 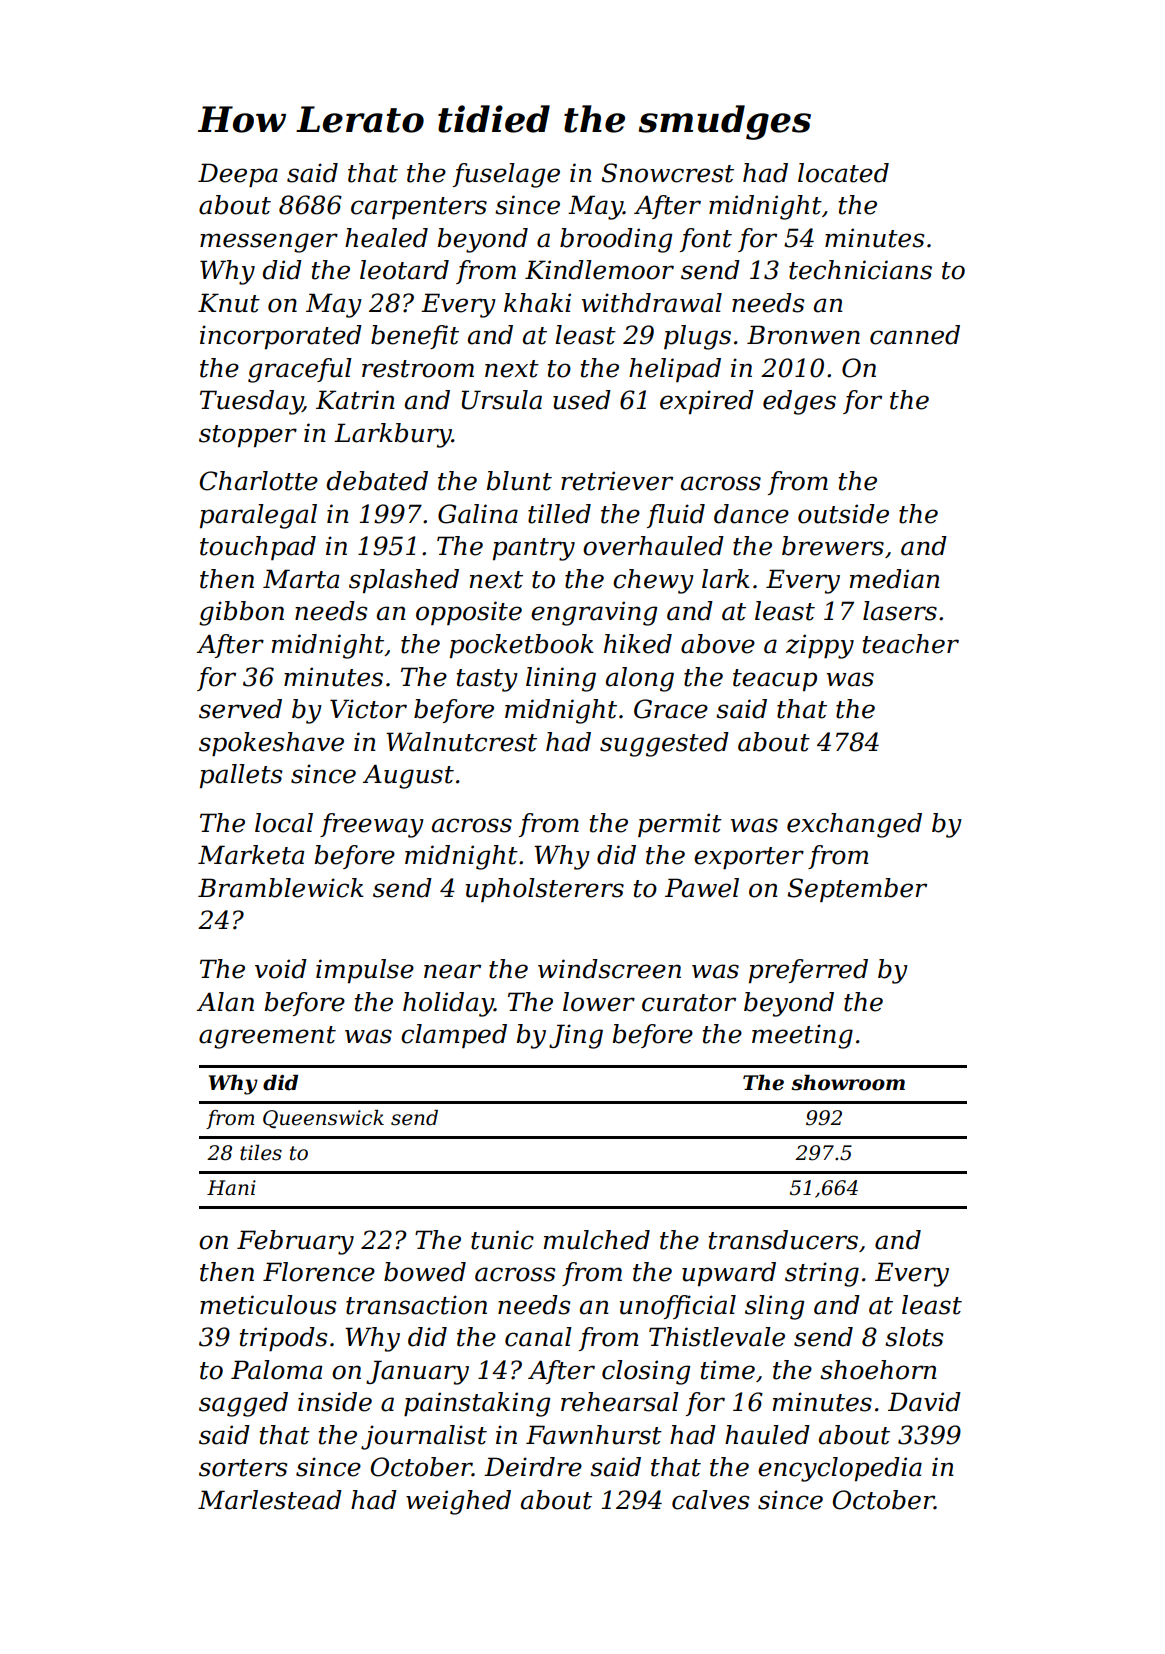 What do you see at coordinates (857, 890) in the image?
I see `September` at bounding box center [857, 890].
